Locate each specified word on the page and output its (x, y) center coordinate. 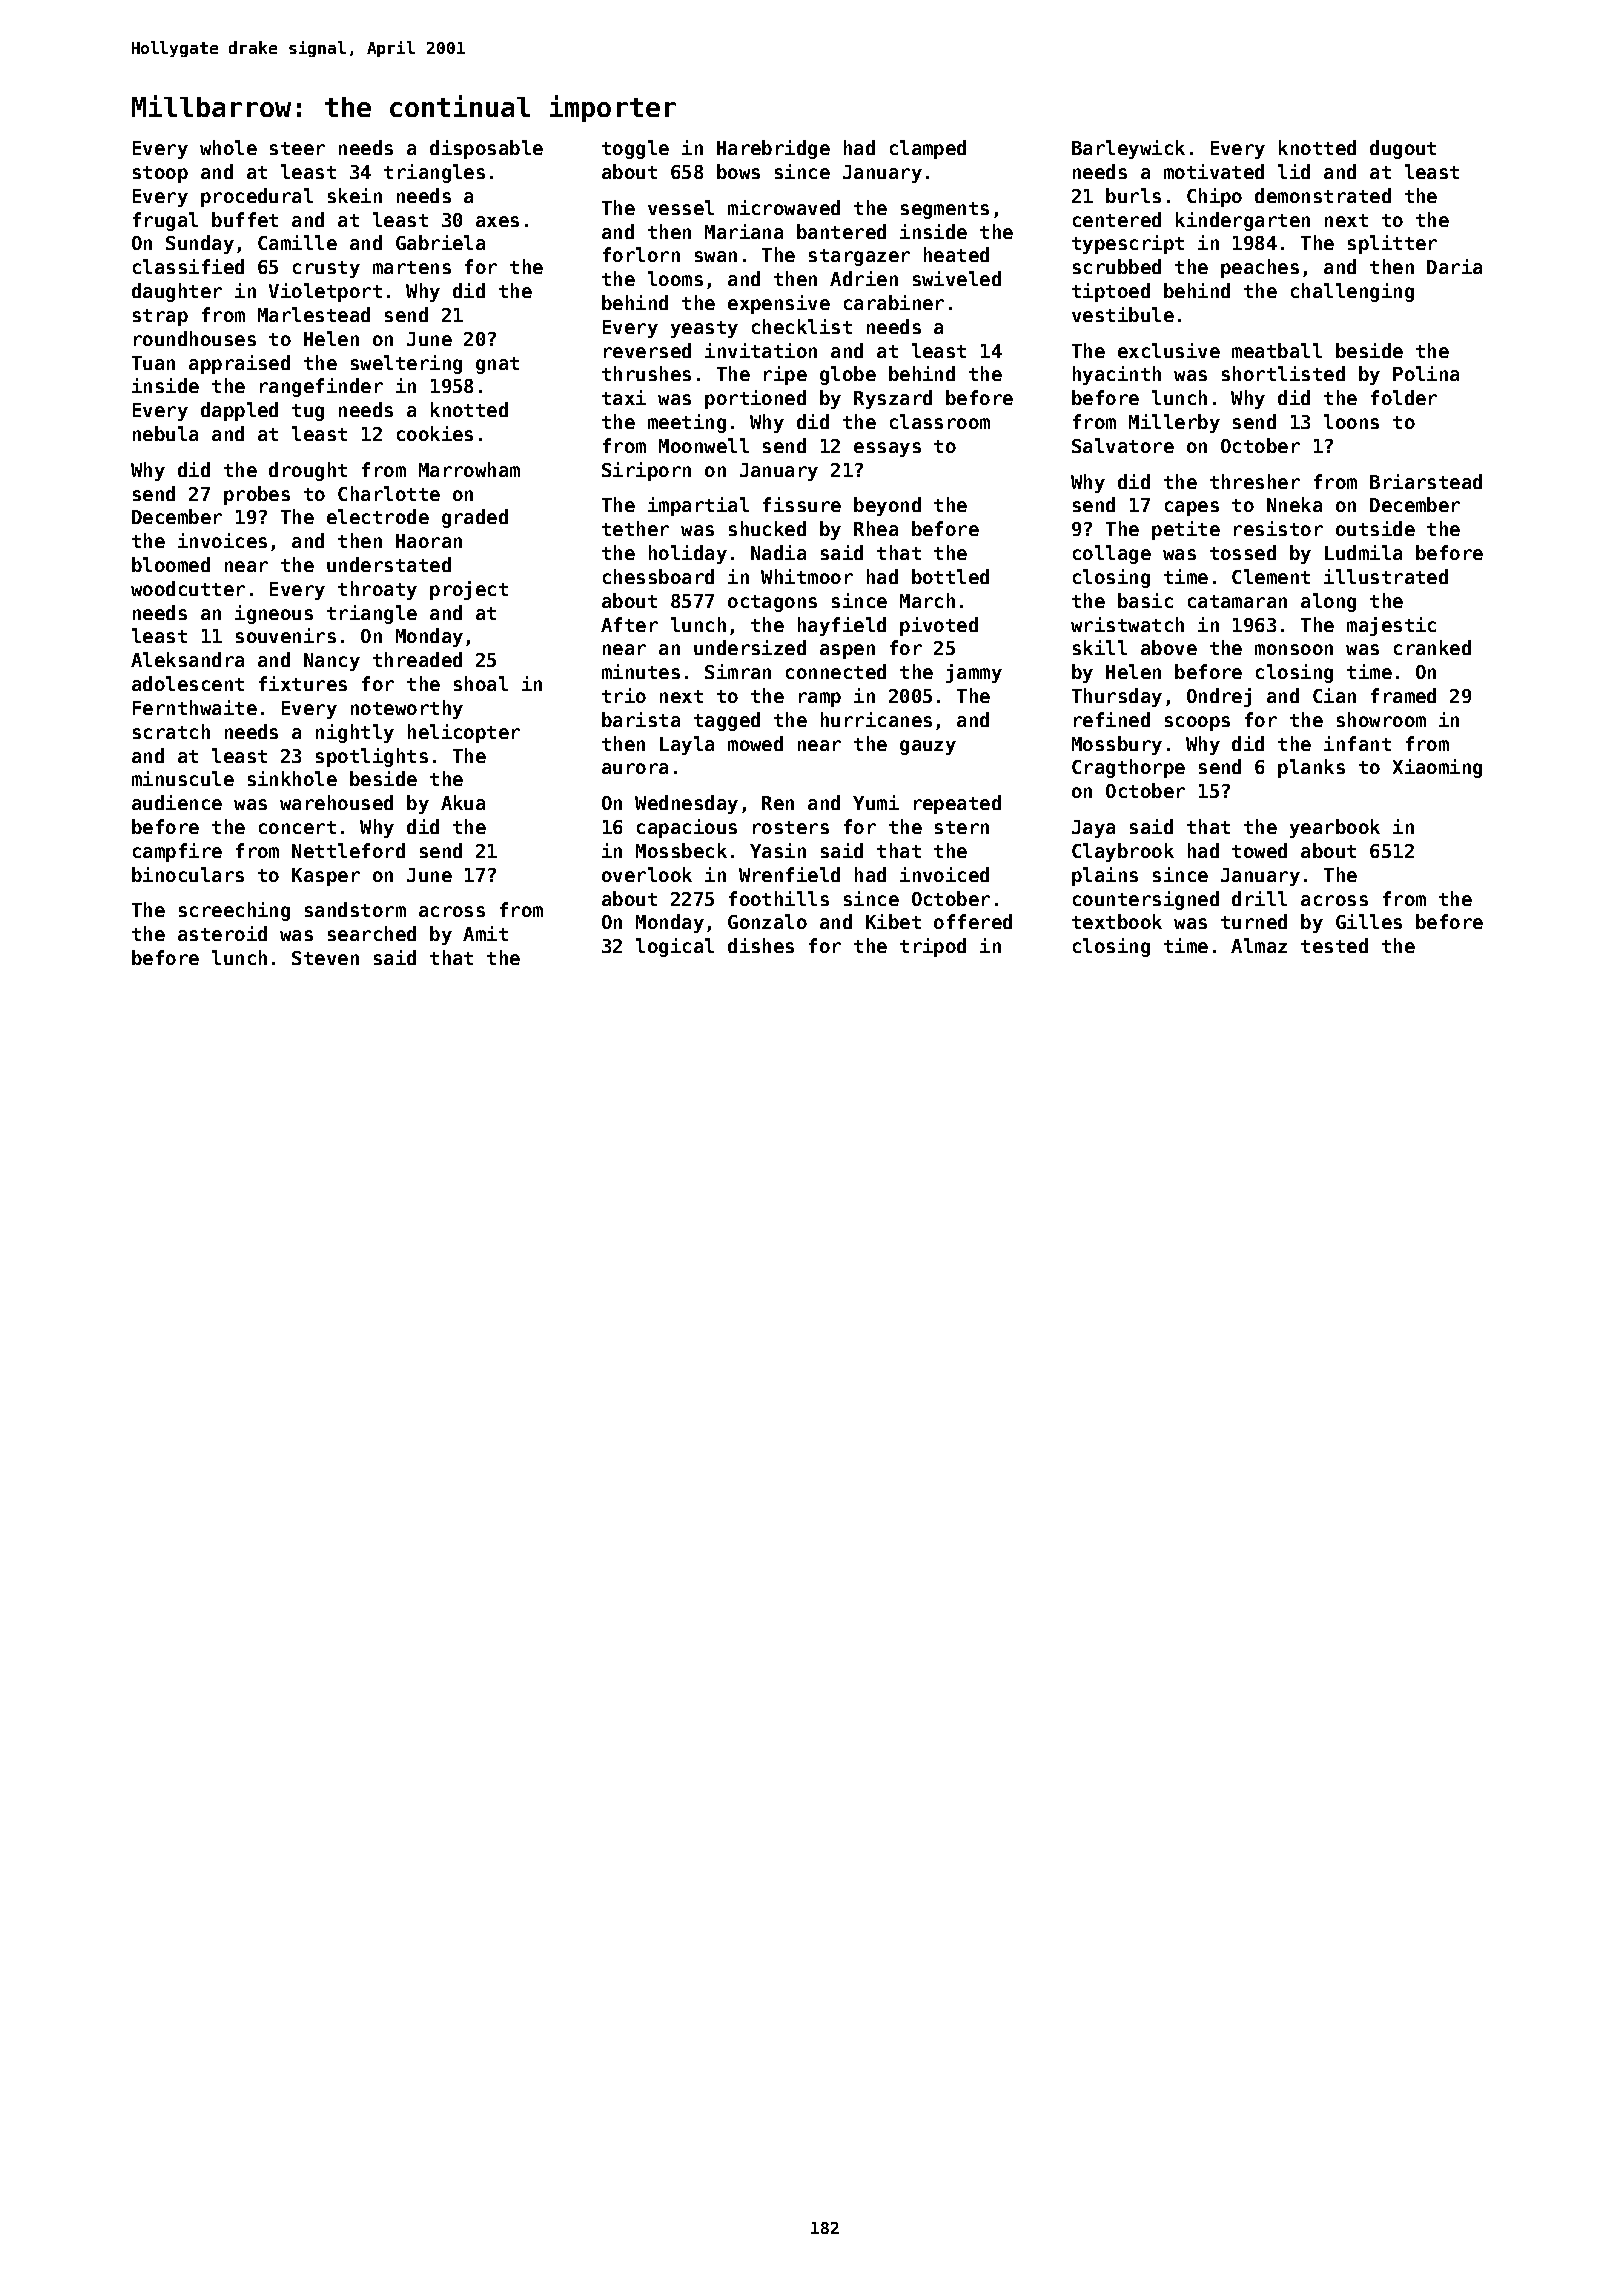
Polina (1426, 373)
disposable (486, 149)
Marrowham (469, 469)
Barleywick (1128, 149)
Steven (325, 958)
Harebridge (773, 149)
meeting (687, 423)
